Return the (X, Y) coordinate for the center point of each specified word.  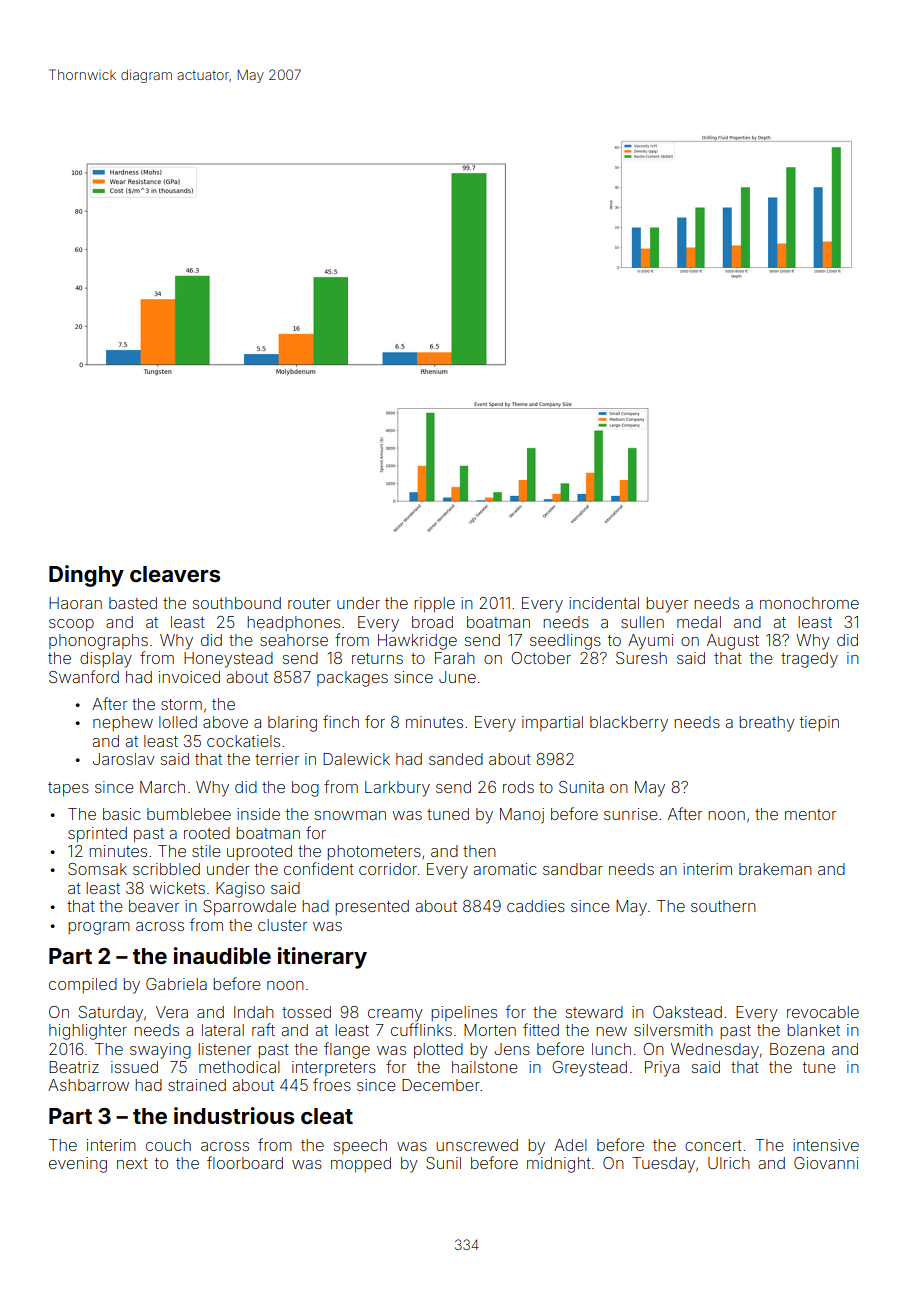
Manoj (522, 816)
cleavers (175, 574)
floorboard (245, 1162)
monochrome (809, 603)
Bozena (797, 1049)
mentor (810, 814)
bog (305, 789)
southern (723, 906)
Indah (254, 1012)
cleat (327, 1116)
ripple (434, 604)
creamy (395, 1015)
